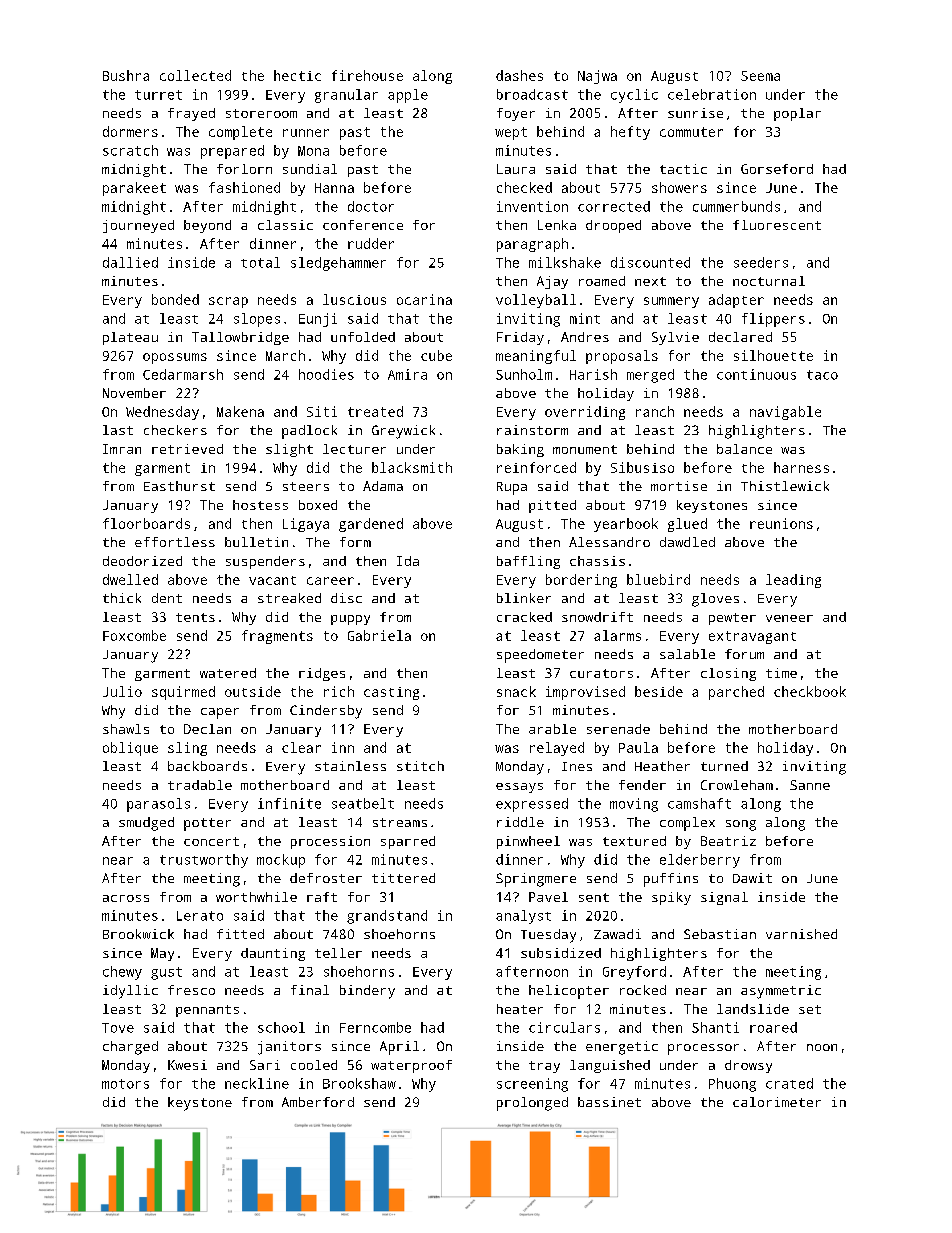 This page has width=952, height=1233. I want to click on Seema, so click(760, 76).
